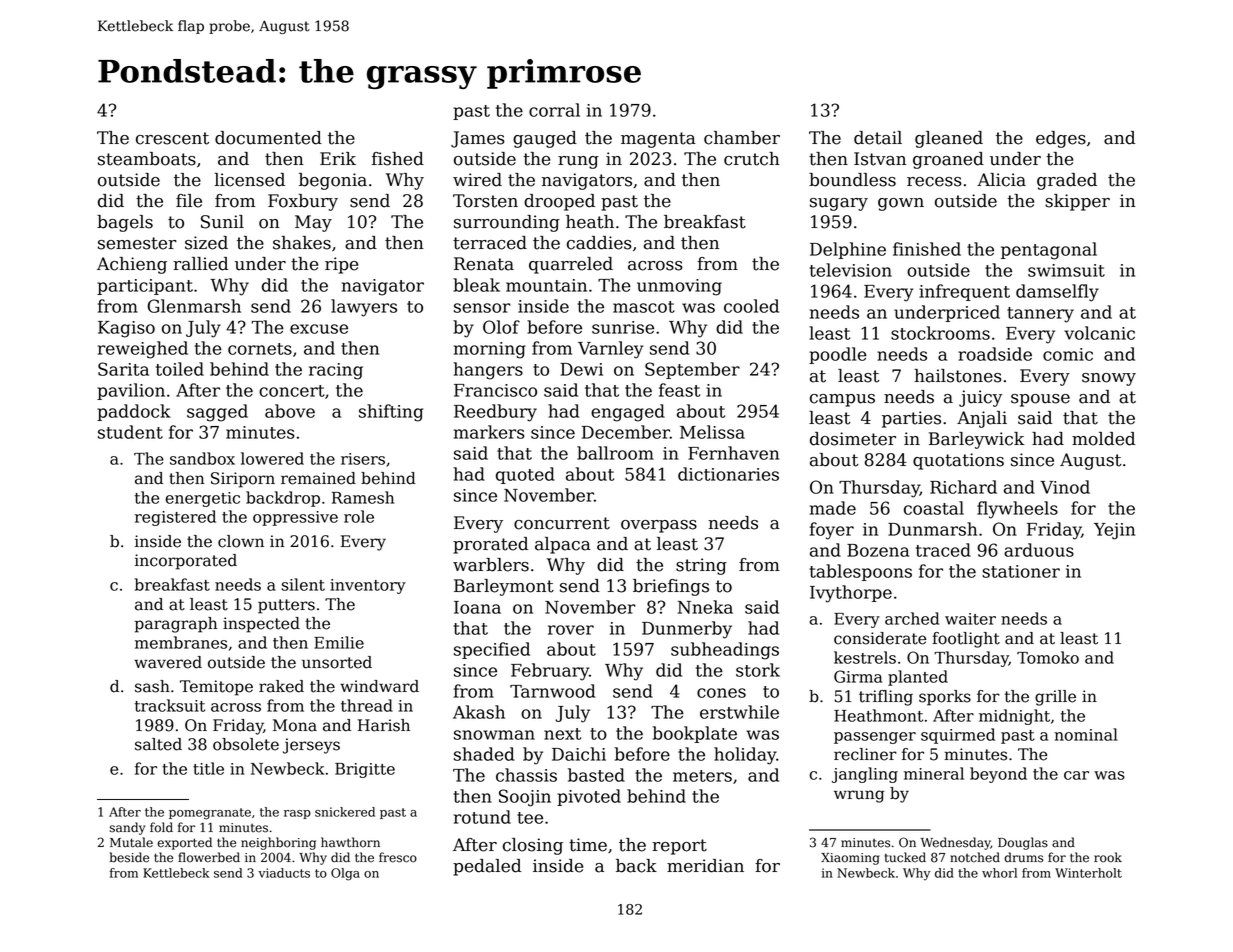 This document has width=1233, height=952. Describe the element at coordinates (949, 139) in the document. I see `gleaned` at that location.
